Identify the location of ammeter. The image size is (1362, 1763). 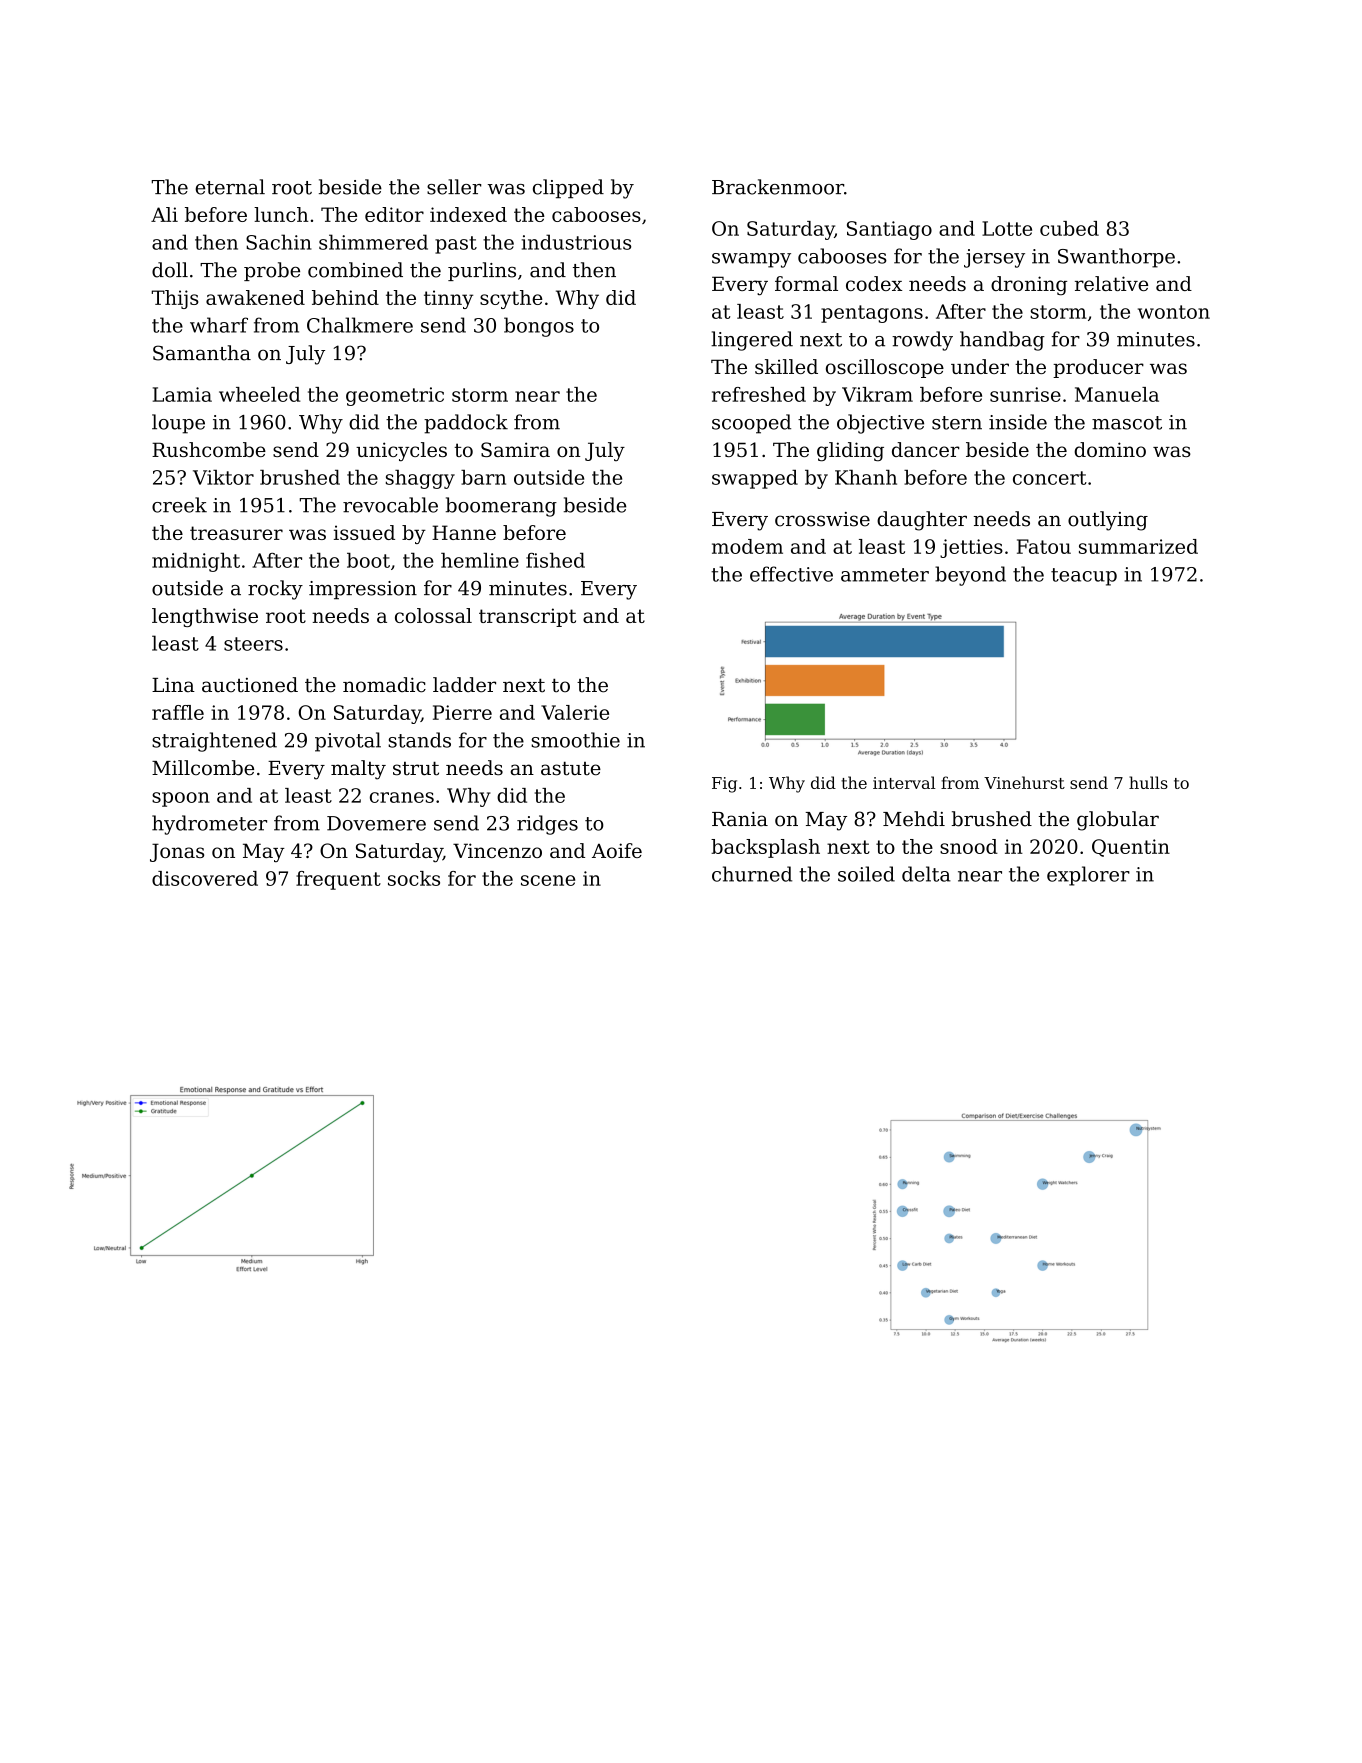
(885, 575).
